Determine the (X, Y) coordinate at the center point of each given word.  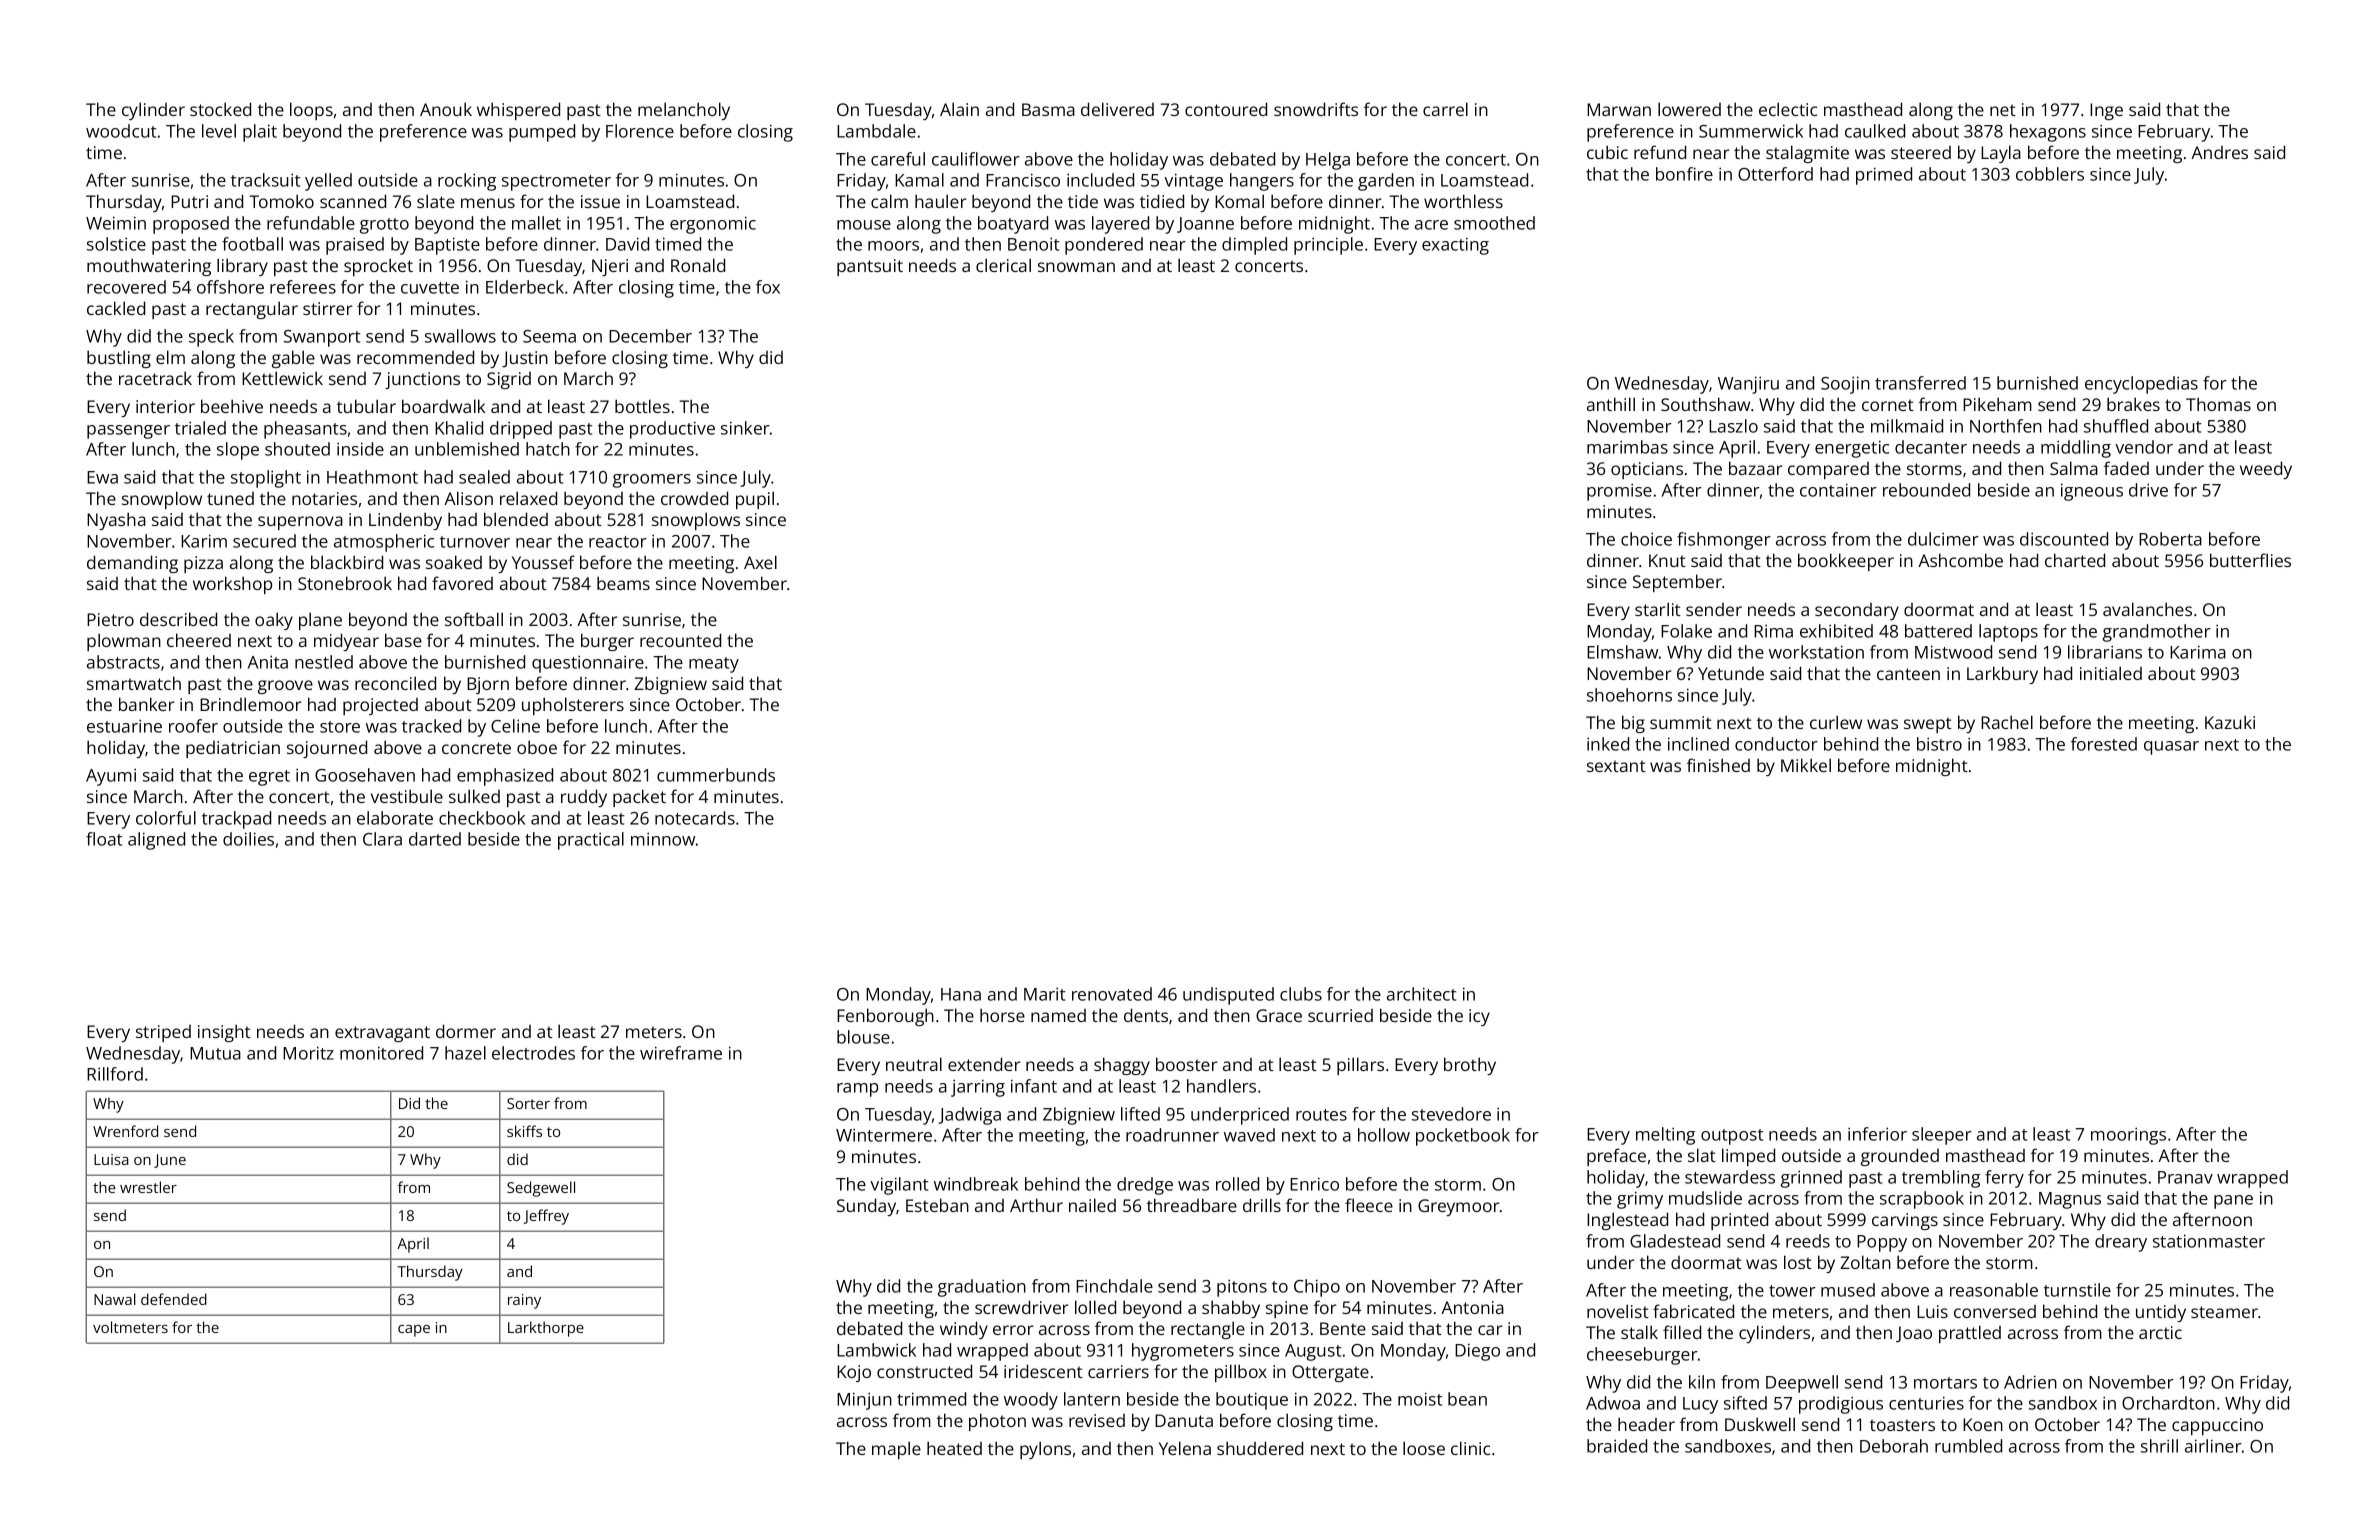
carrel (1445, 109)
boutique (1252, 1401)
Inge (2106, 111)
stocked (220, 109)
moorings (2128, 1136)
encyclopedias (2141, 385)
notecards (695, 818)
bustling (119, 359)
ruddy (584, 798)
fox (768, 287)
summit (1681, 722)
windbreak (976, 1184)
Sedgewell (541, 1189)
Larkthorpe (546, 1329)
